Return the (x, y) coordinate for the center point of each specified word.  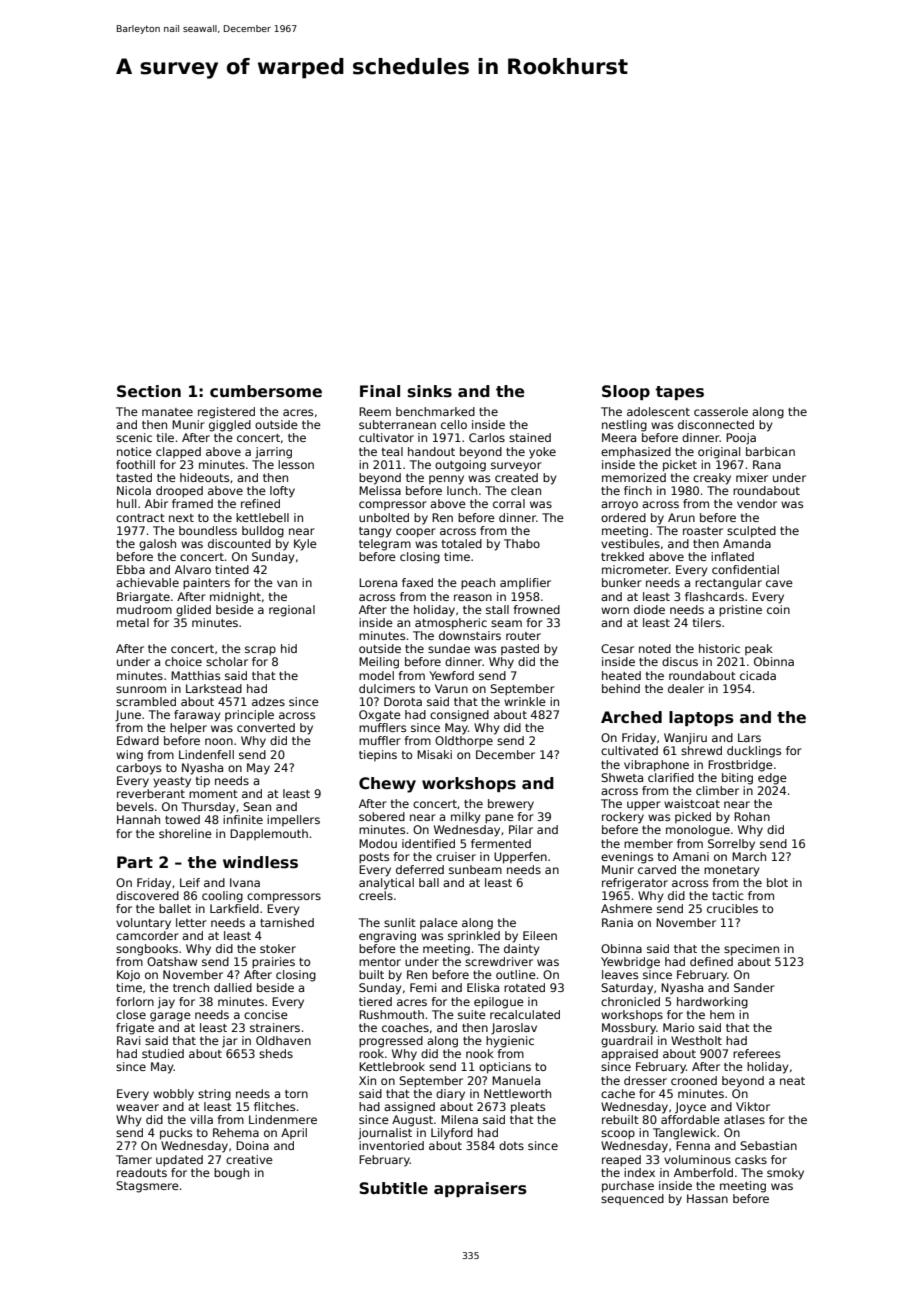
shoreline (185, 833)
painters (206, 584)
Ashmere (626, 908)
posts (374, 858)
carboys (138, 769)
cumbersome (266, 391)
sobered (382, 816)
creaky (712, 479)
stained (530, 437)
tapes (680, 393)
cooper (416, 533)
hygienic (510, 1042)
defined (711, 961)
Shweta (622, 777)
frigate (135, 1029)
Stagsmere (147, 1187)
